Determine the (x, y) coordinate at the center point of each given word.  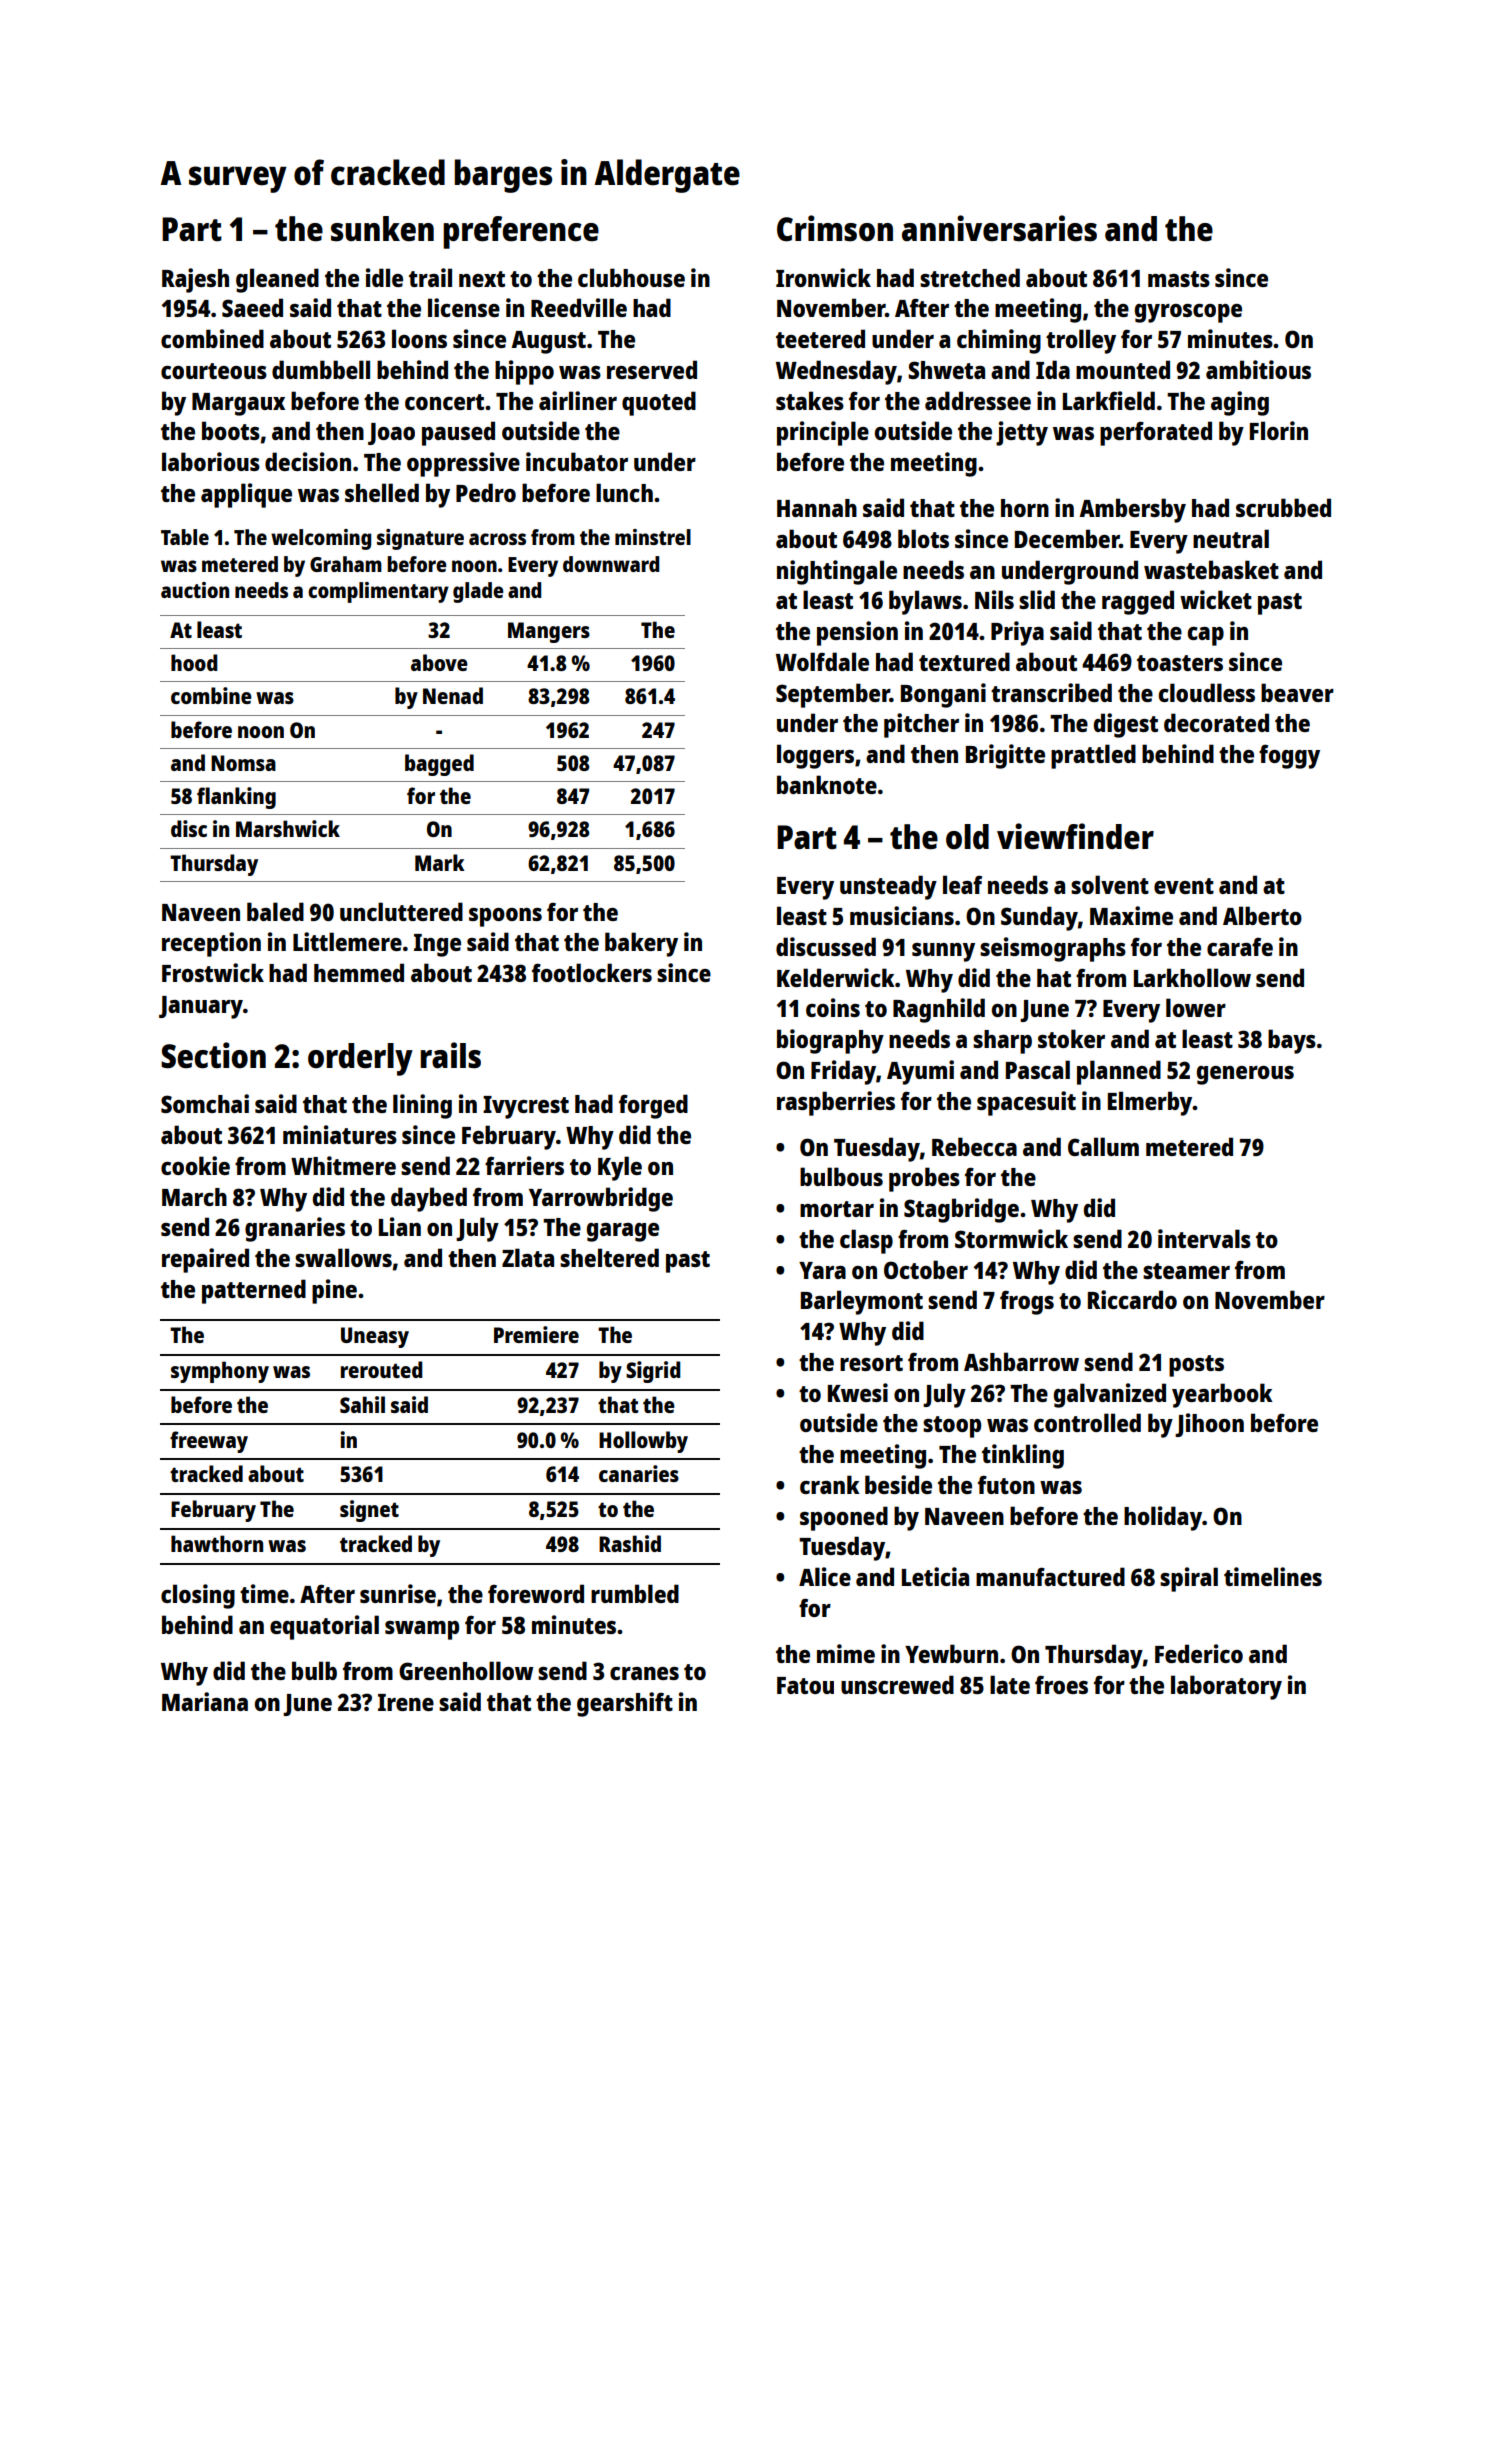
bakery (641, 944)
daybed (429, 1199)
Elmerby (1150, 1103)
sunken (382, 229)
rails (450, 1055)
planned (1119, 1072)
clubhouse (631, 277)
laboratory (1226, 1687)
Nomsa (243, 763)
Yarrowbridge (601, 1199)
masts (1179, 279)
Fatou (805, 1685)
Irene (406, 1702)
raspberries (836, 1103)
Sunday (1039, 918)
